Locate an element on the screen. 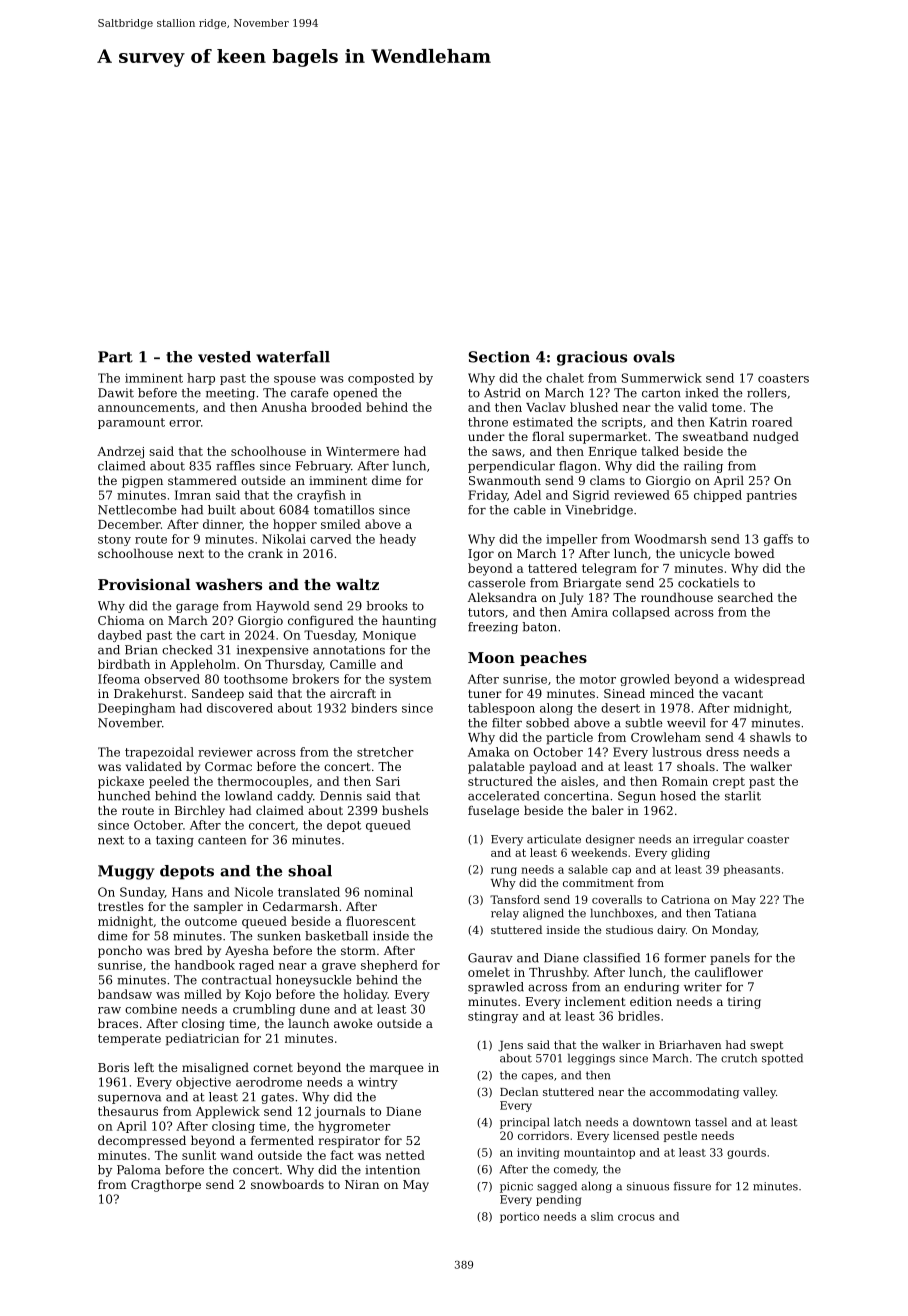 The image size is (908, 1316). dinner is located at coordinates (222, 524).
